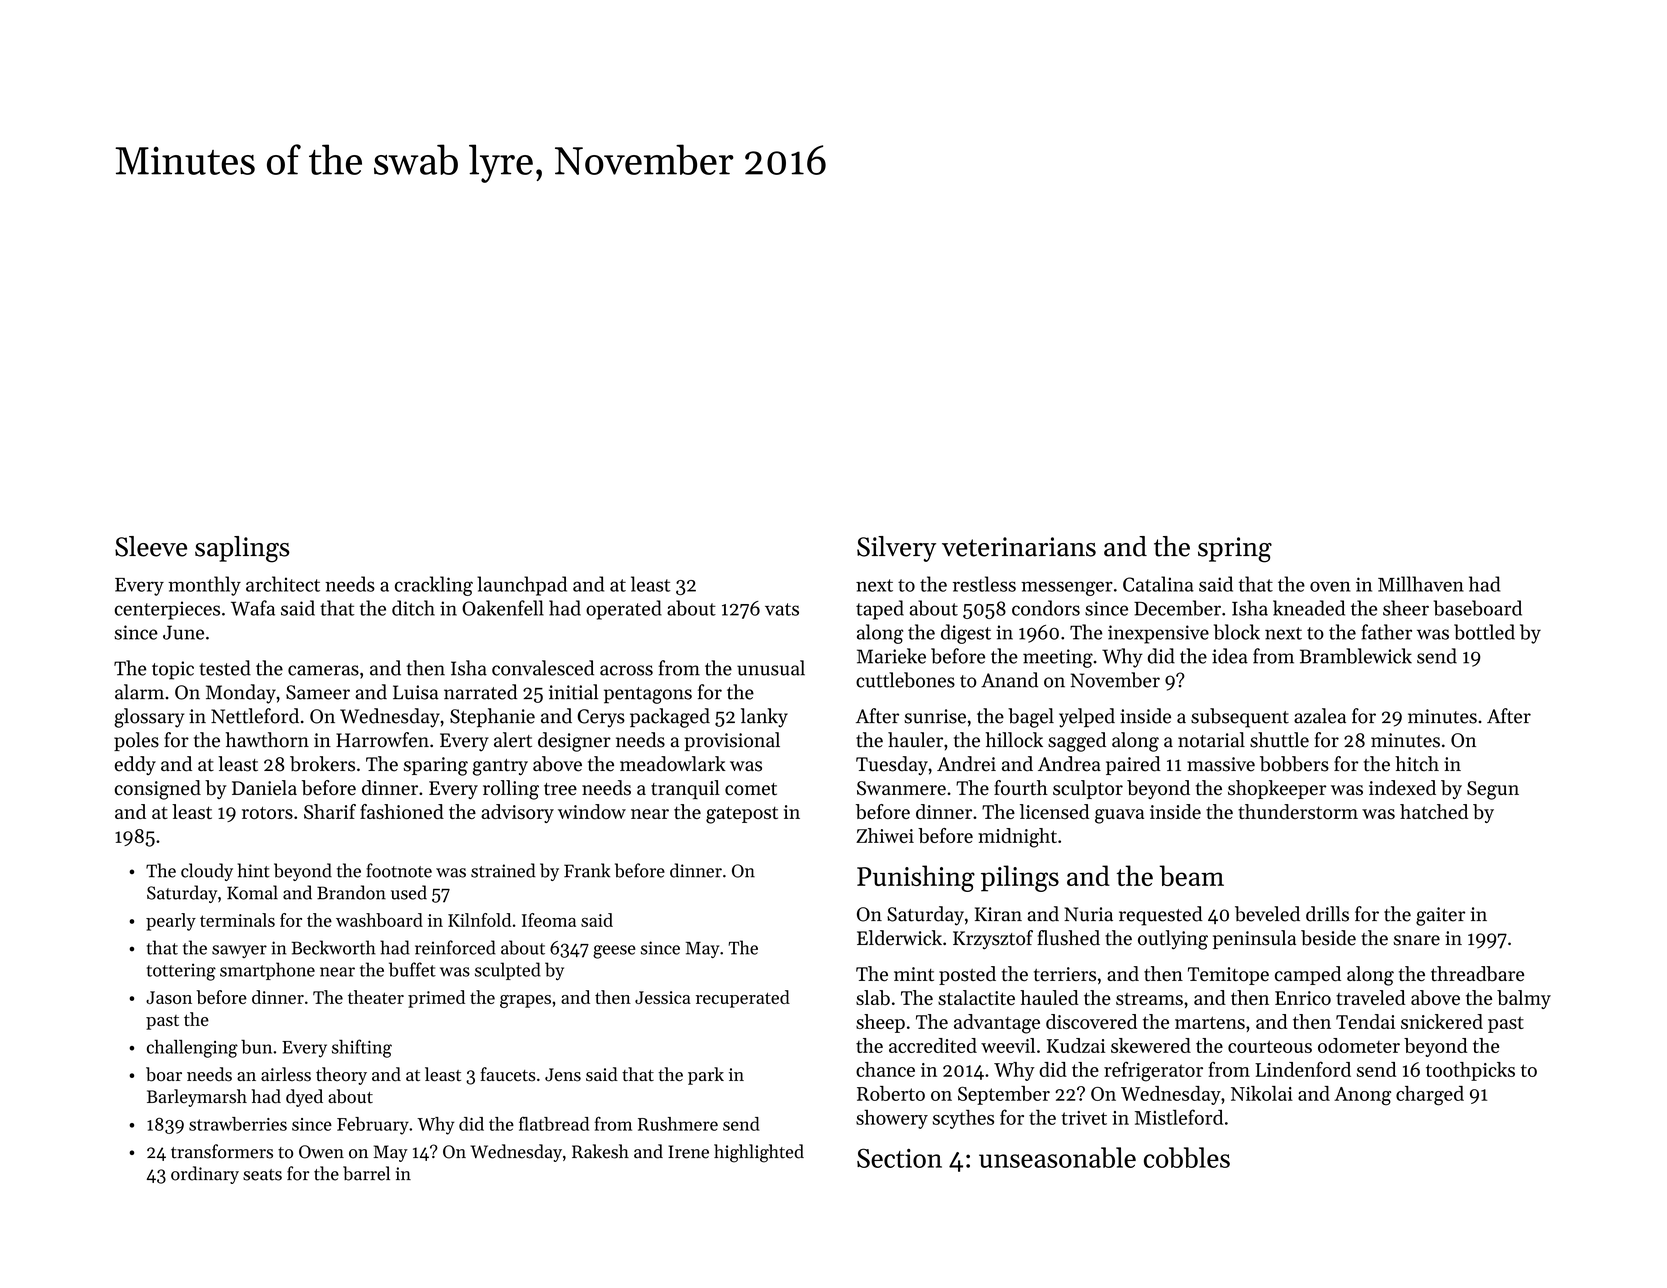 The width and height of the screenshot is (1667, 1288). I want to click on cobbles, so click(1187, 1157).
